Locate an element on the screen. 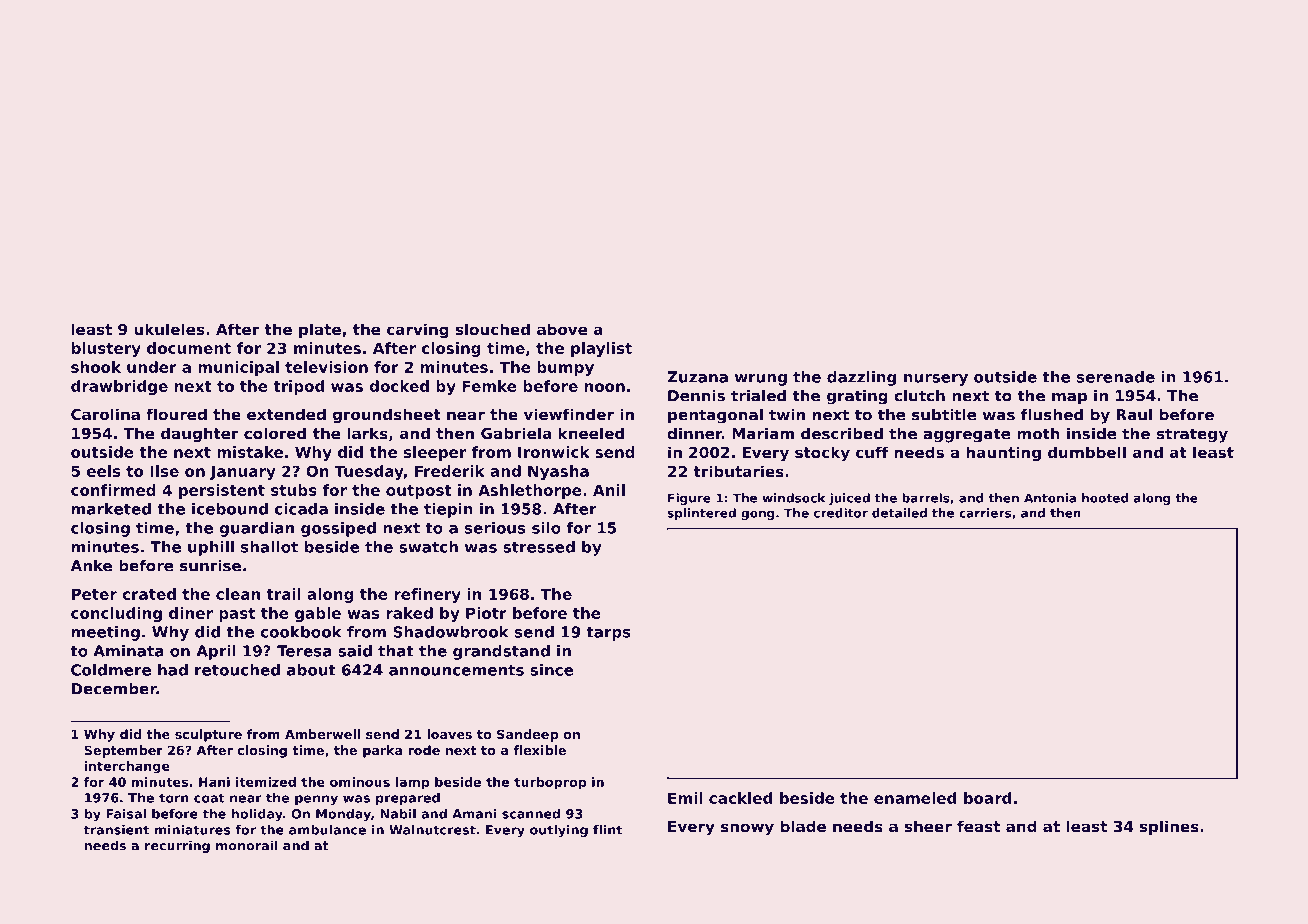 This screenshot has width=1308, height=924. Ironwick is located at coordinates (554, 452).
